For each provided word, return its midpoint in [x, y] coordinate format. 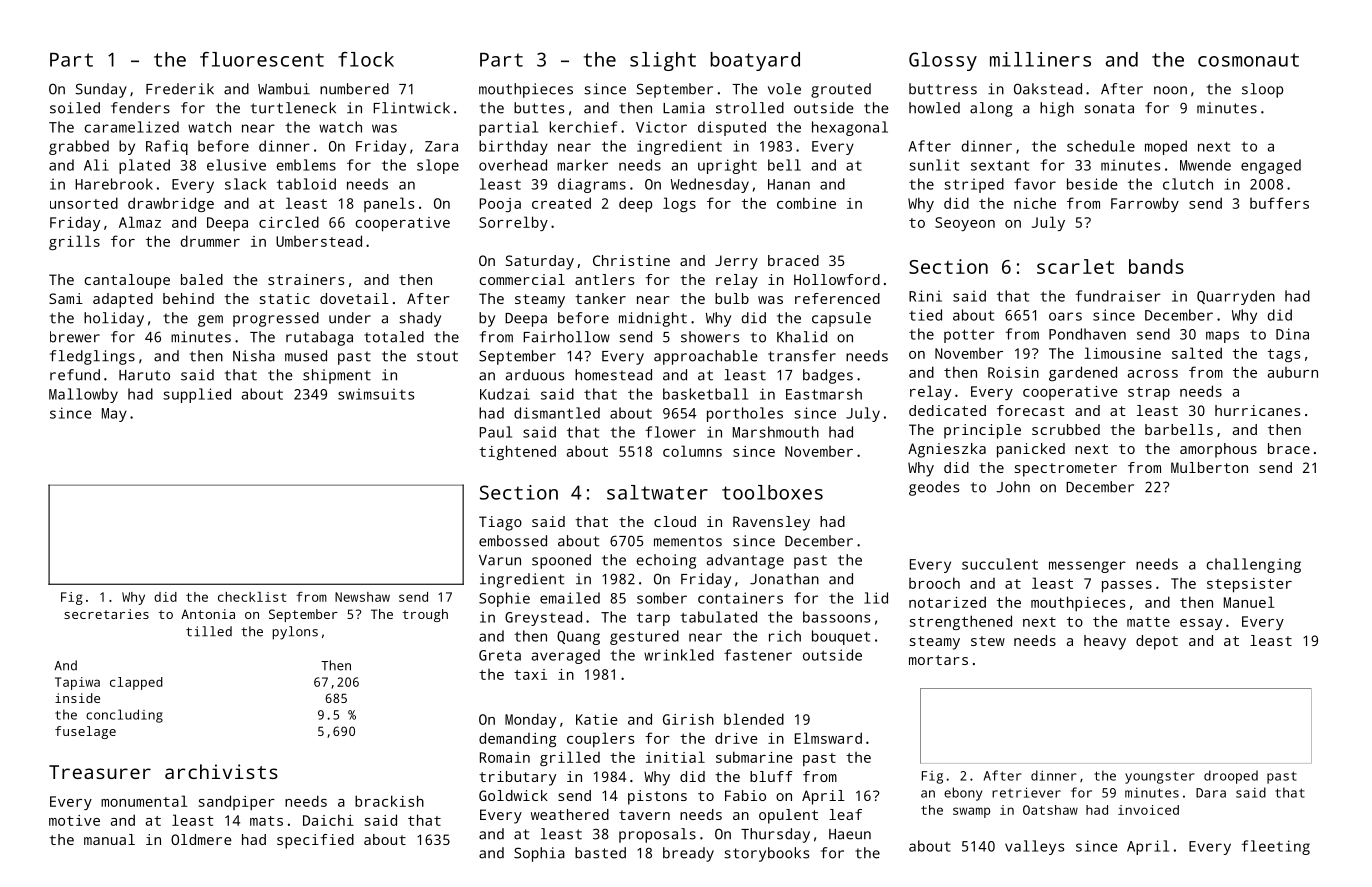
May [114, 415]
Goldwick [513, 795]
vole [784, 89]
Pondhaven [1087, 334]
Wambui [284, 89]
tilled [209, 631]
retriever [1026, 792]
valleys [1034, 847]
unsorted [84, 203]
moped [1166, 147]
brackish [389, 801]
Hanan [789, 184]
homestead [613, 375]
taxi [530, 674]
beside [1092, 184]
